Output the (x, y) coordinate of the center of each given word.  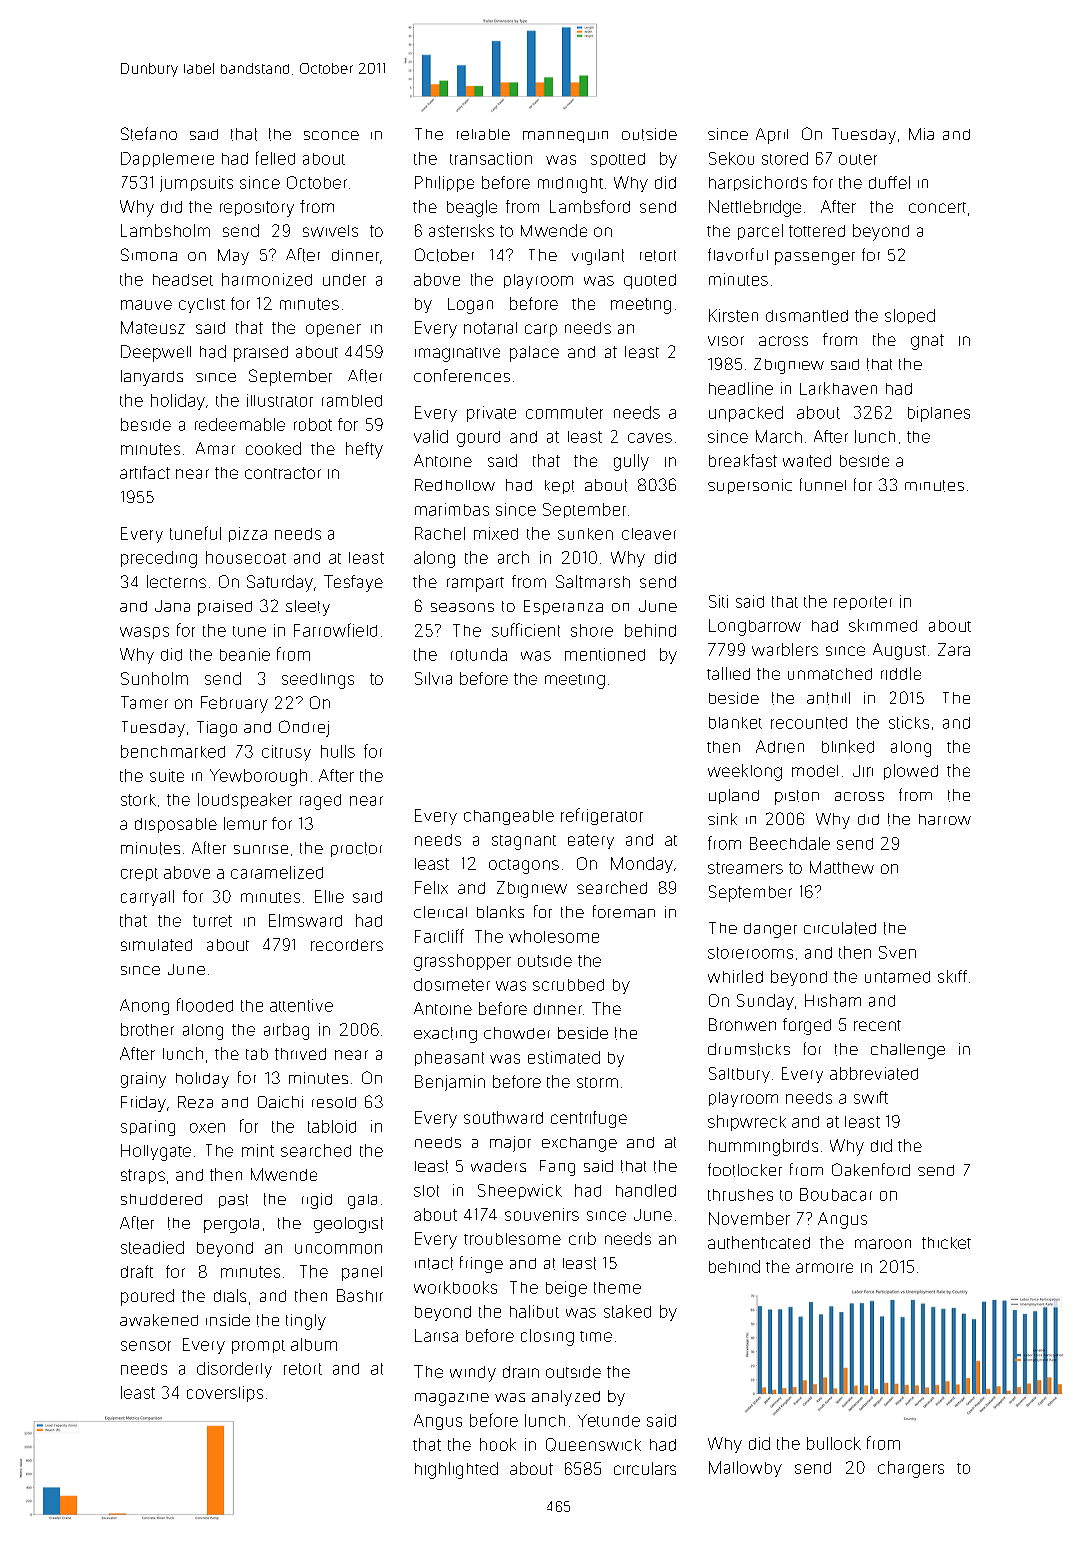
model (815, 771)
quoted (650, 281)
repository (257, 209)
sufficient (526, 630)
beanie (245, 654)
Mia (921, 134)
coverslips (225, 1394)
